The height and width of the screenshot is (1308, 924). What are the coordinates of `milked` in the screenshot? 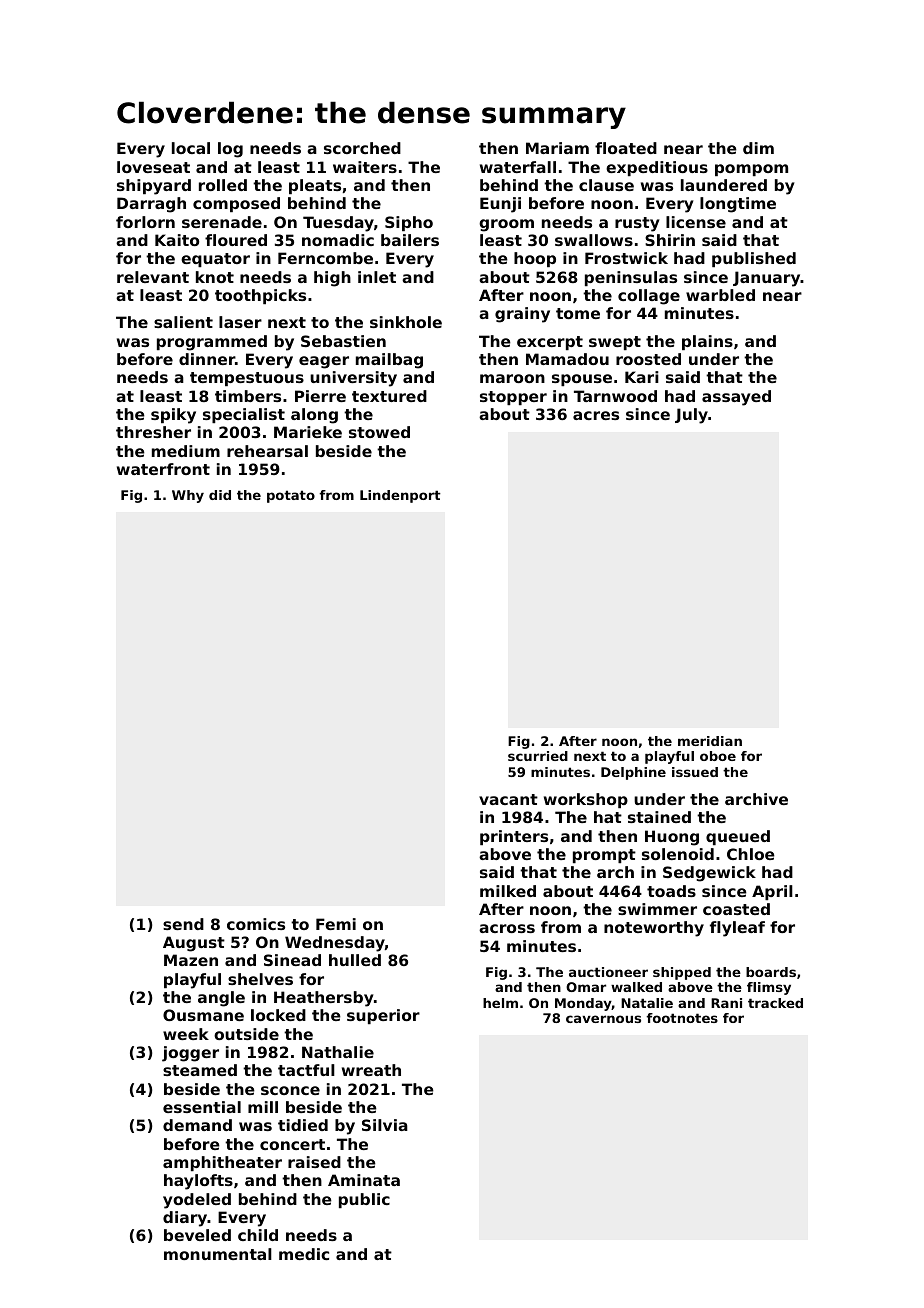 It's located at (508, 891).
